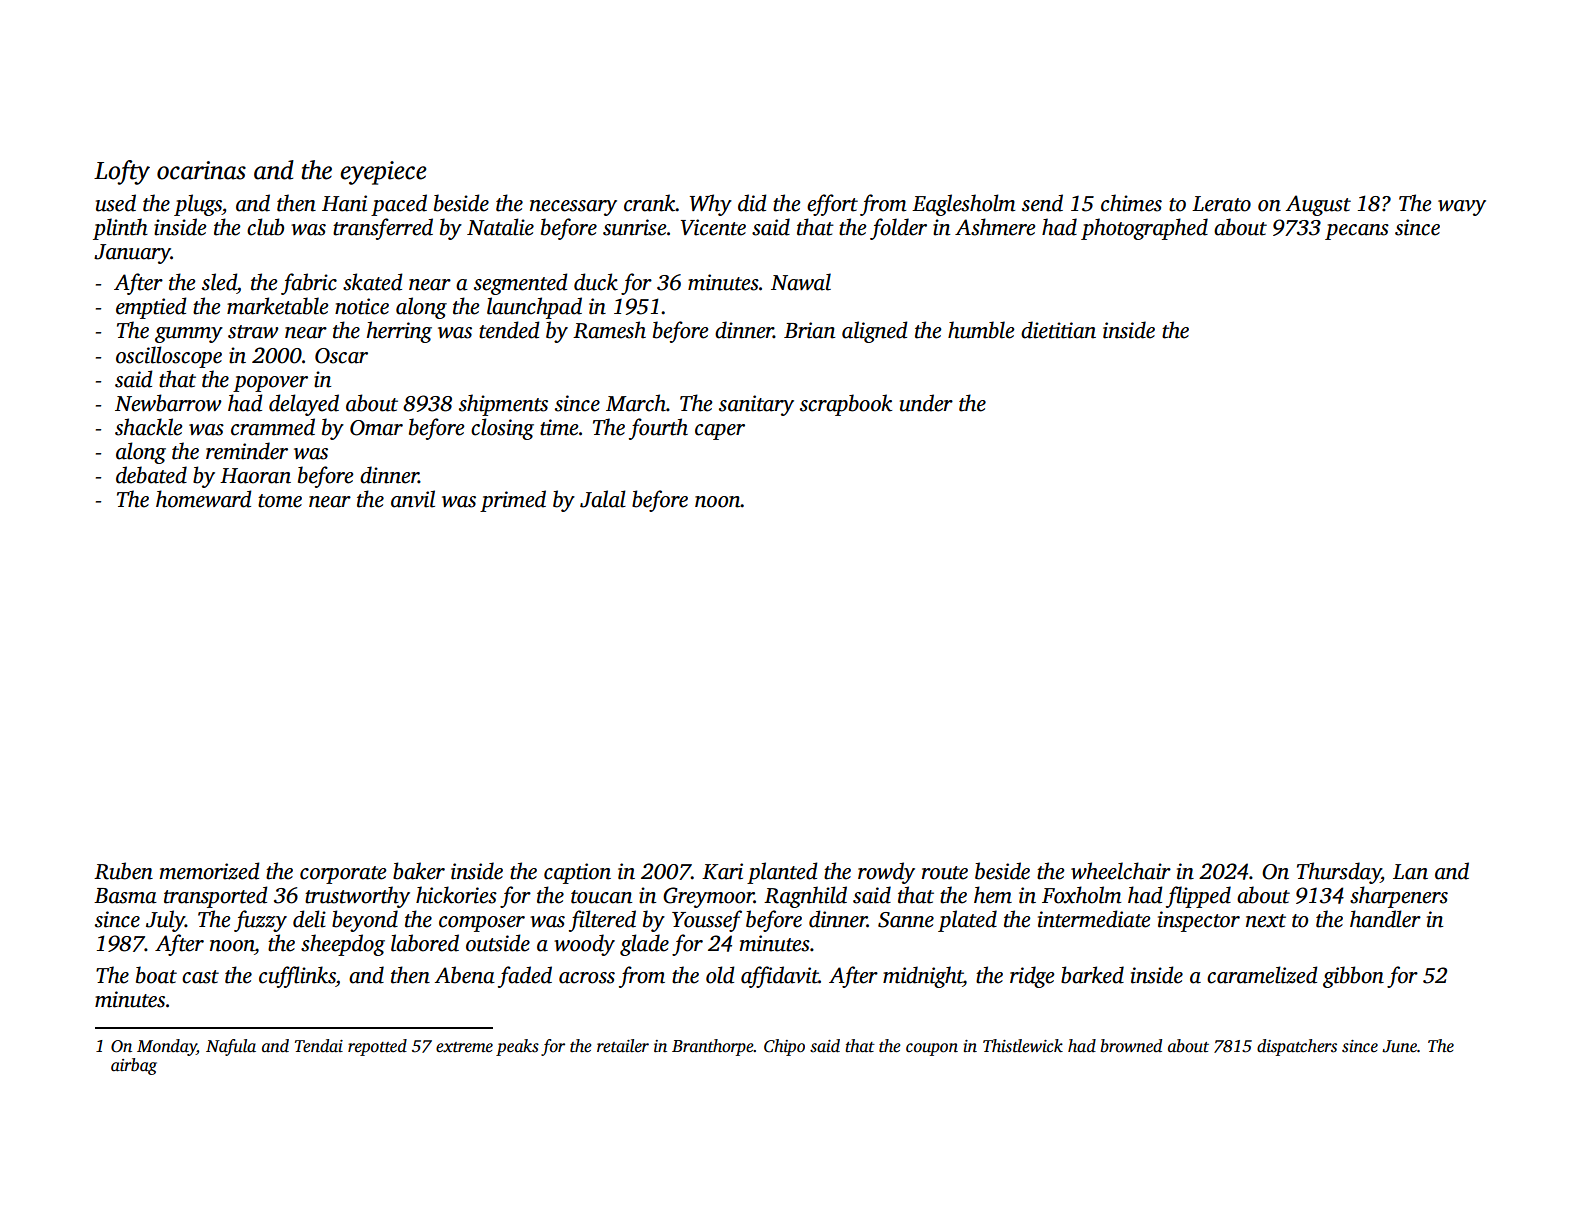 The width and height of the image is (1588, 1227). What do you see at coordinates (1462, 208) in the image?
I see `wavy` at bounding box center [1462, 208].
